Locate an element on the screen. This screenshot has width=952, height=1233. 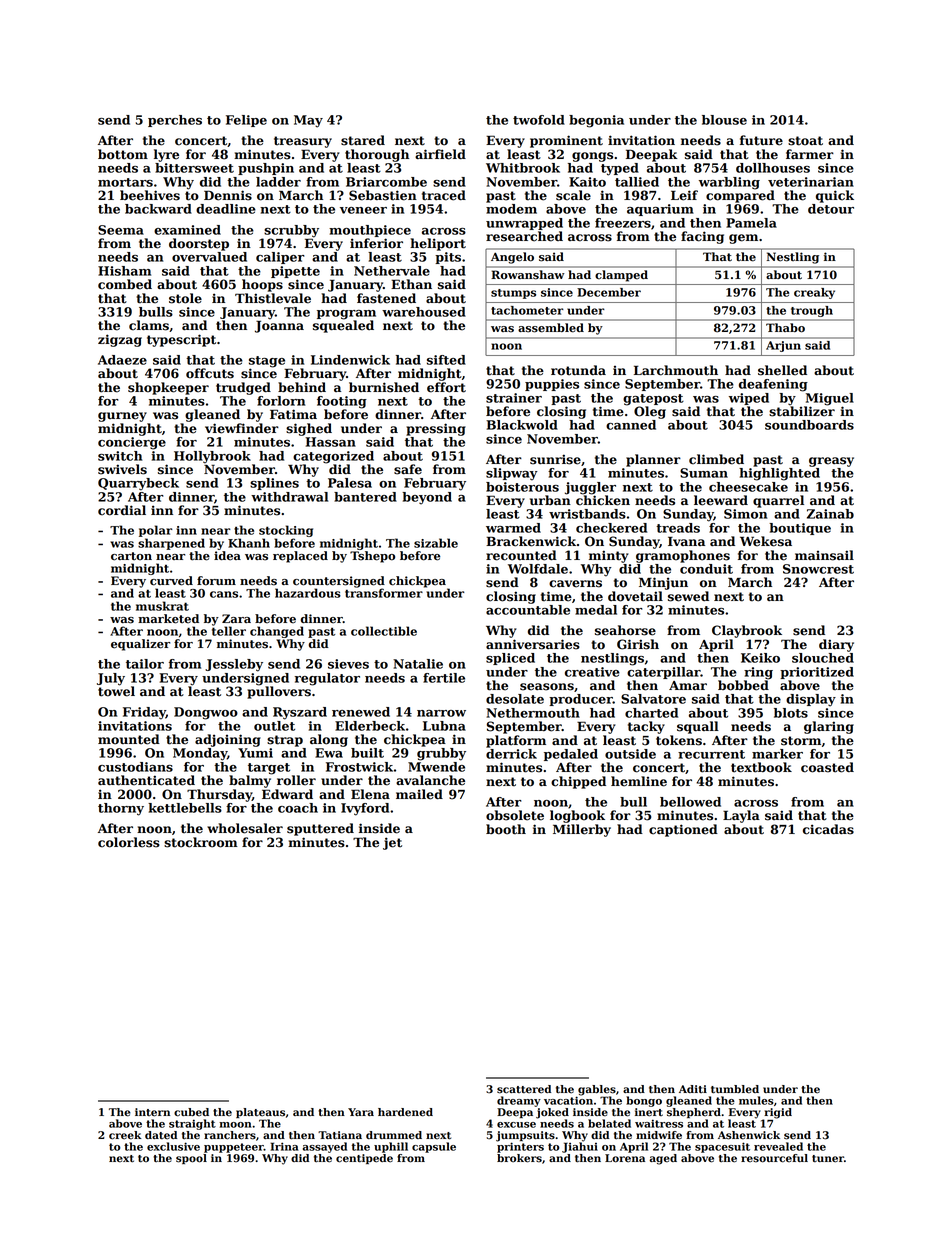
intern is located at coordinates (152, 1112).
